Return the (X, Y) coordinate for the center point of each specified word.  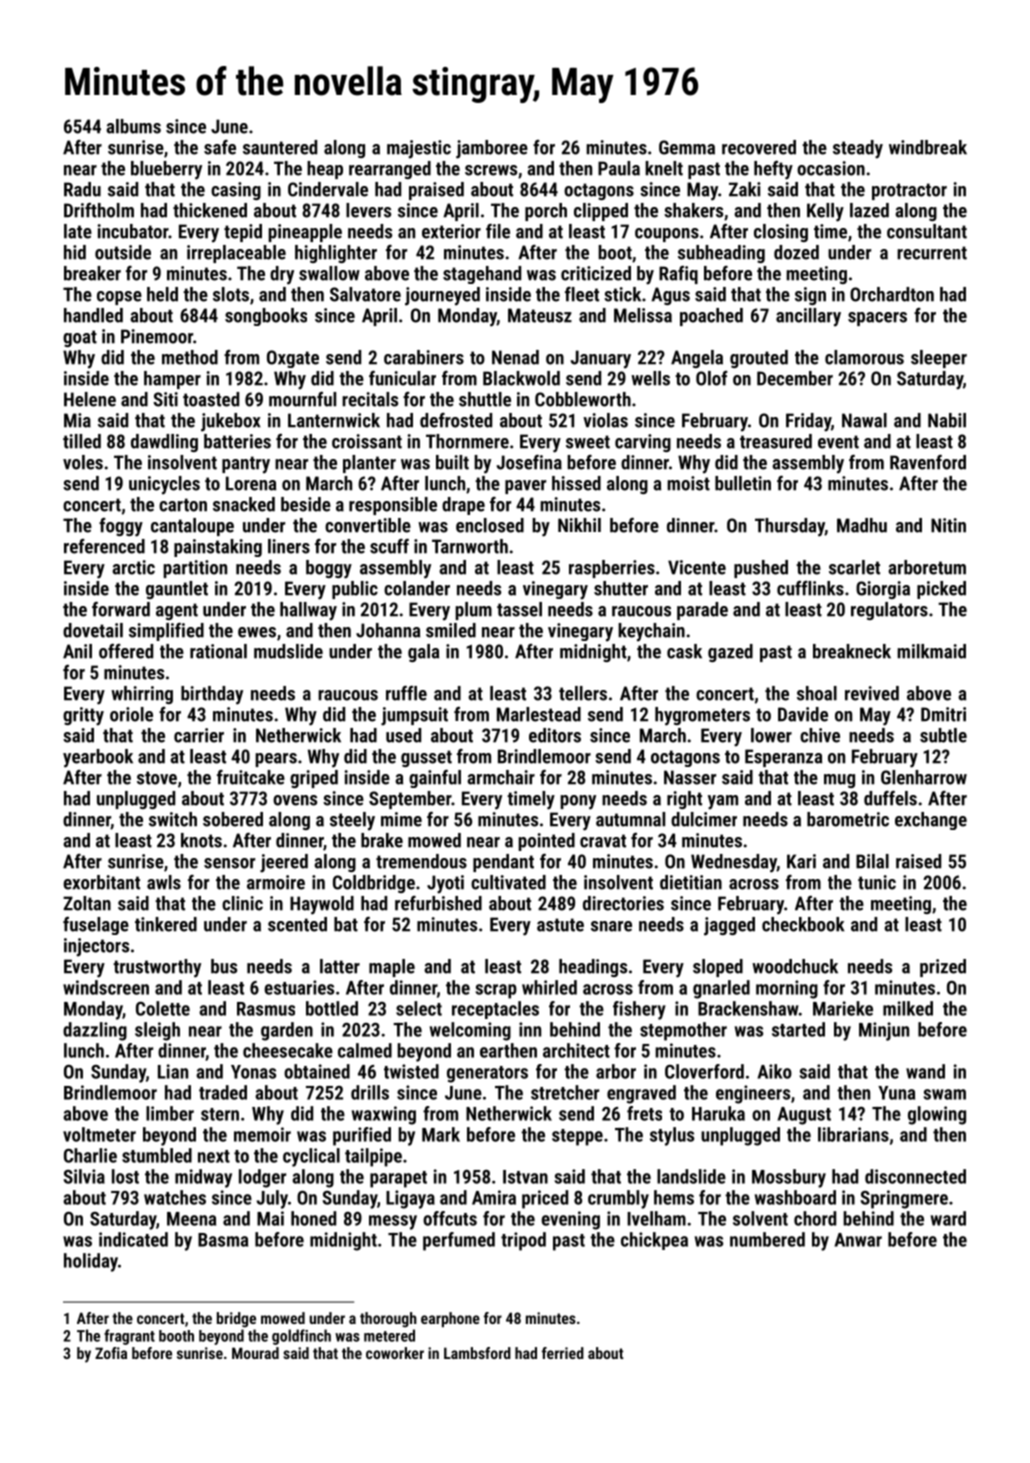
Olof (712, 378)
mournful (302, 399)
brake (382, 840)
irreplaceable (236, 254)
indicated (133, 1239)
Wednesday (734, 863)
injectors (96, 947)
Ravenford (928, 462)
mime (401, 819)
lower (771, 735)
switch (173, 819)
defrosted (456, 420)
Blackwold (521, 378)
